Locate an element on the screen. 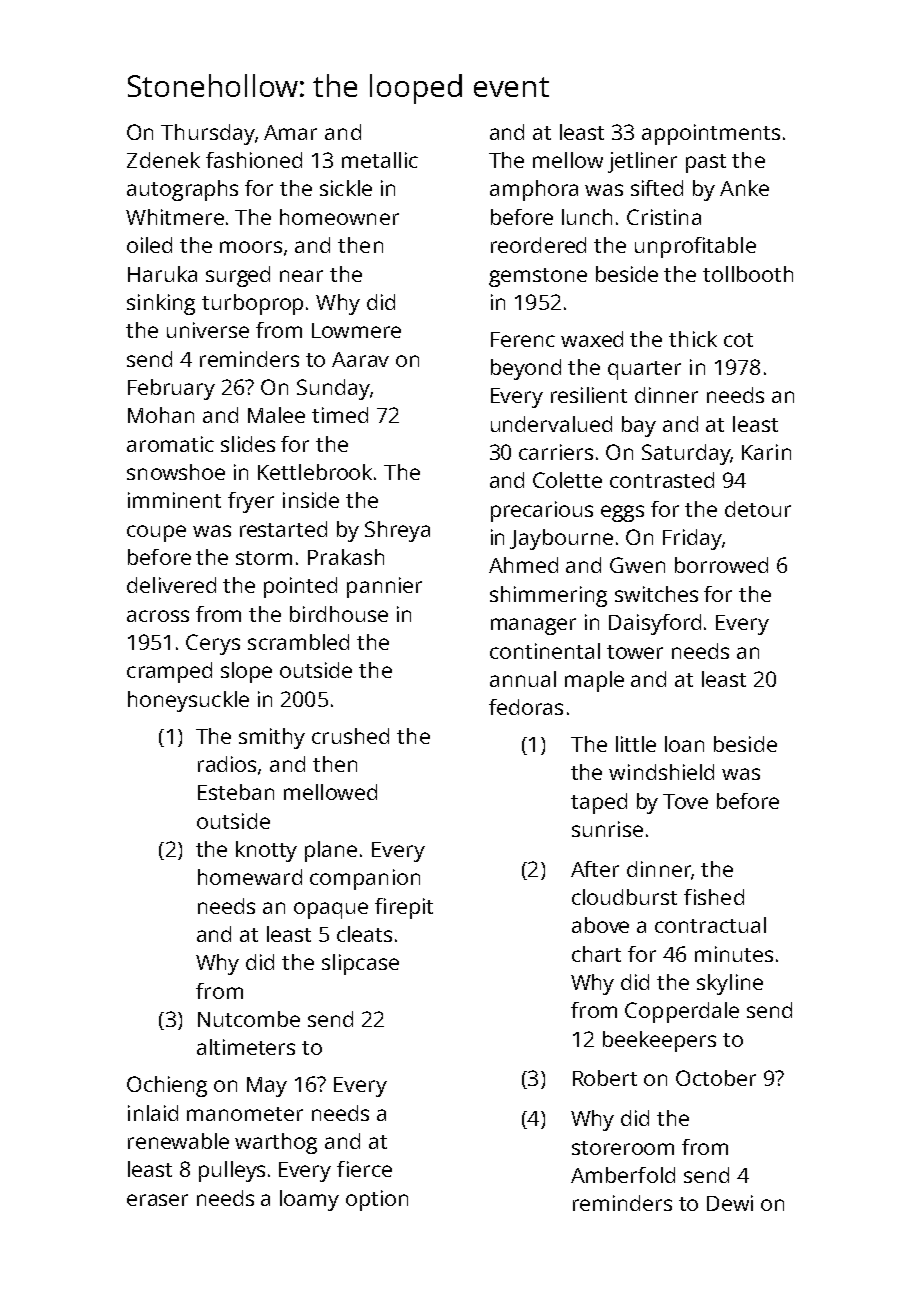  undervalued is located at coordinates (551, 424).
